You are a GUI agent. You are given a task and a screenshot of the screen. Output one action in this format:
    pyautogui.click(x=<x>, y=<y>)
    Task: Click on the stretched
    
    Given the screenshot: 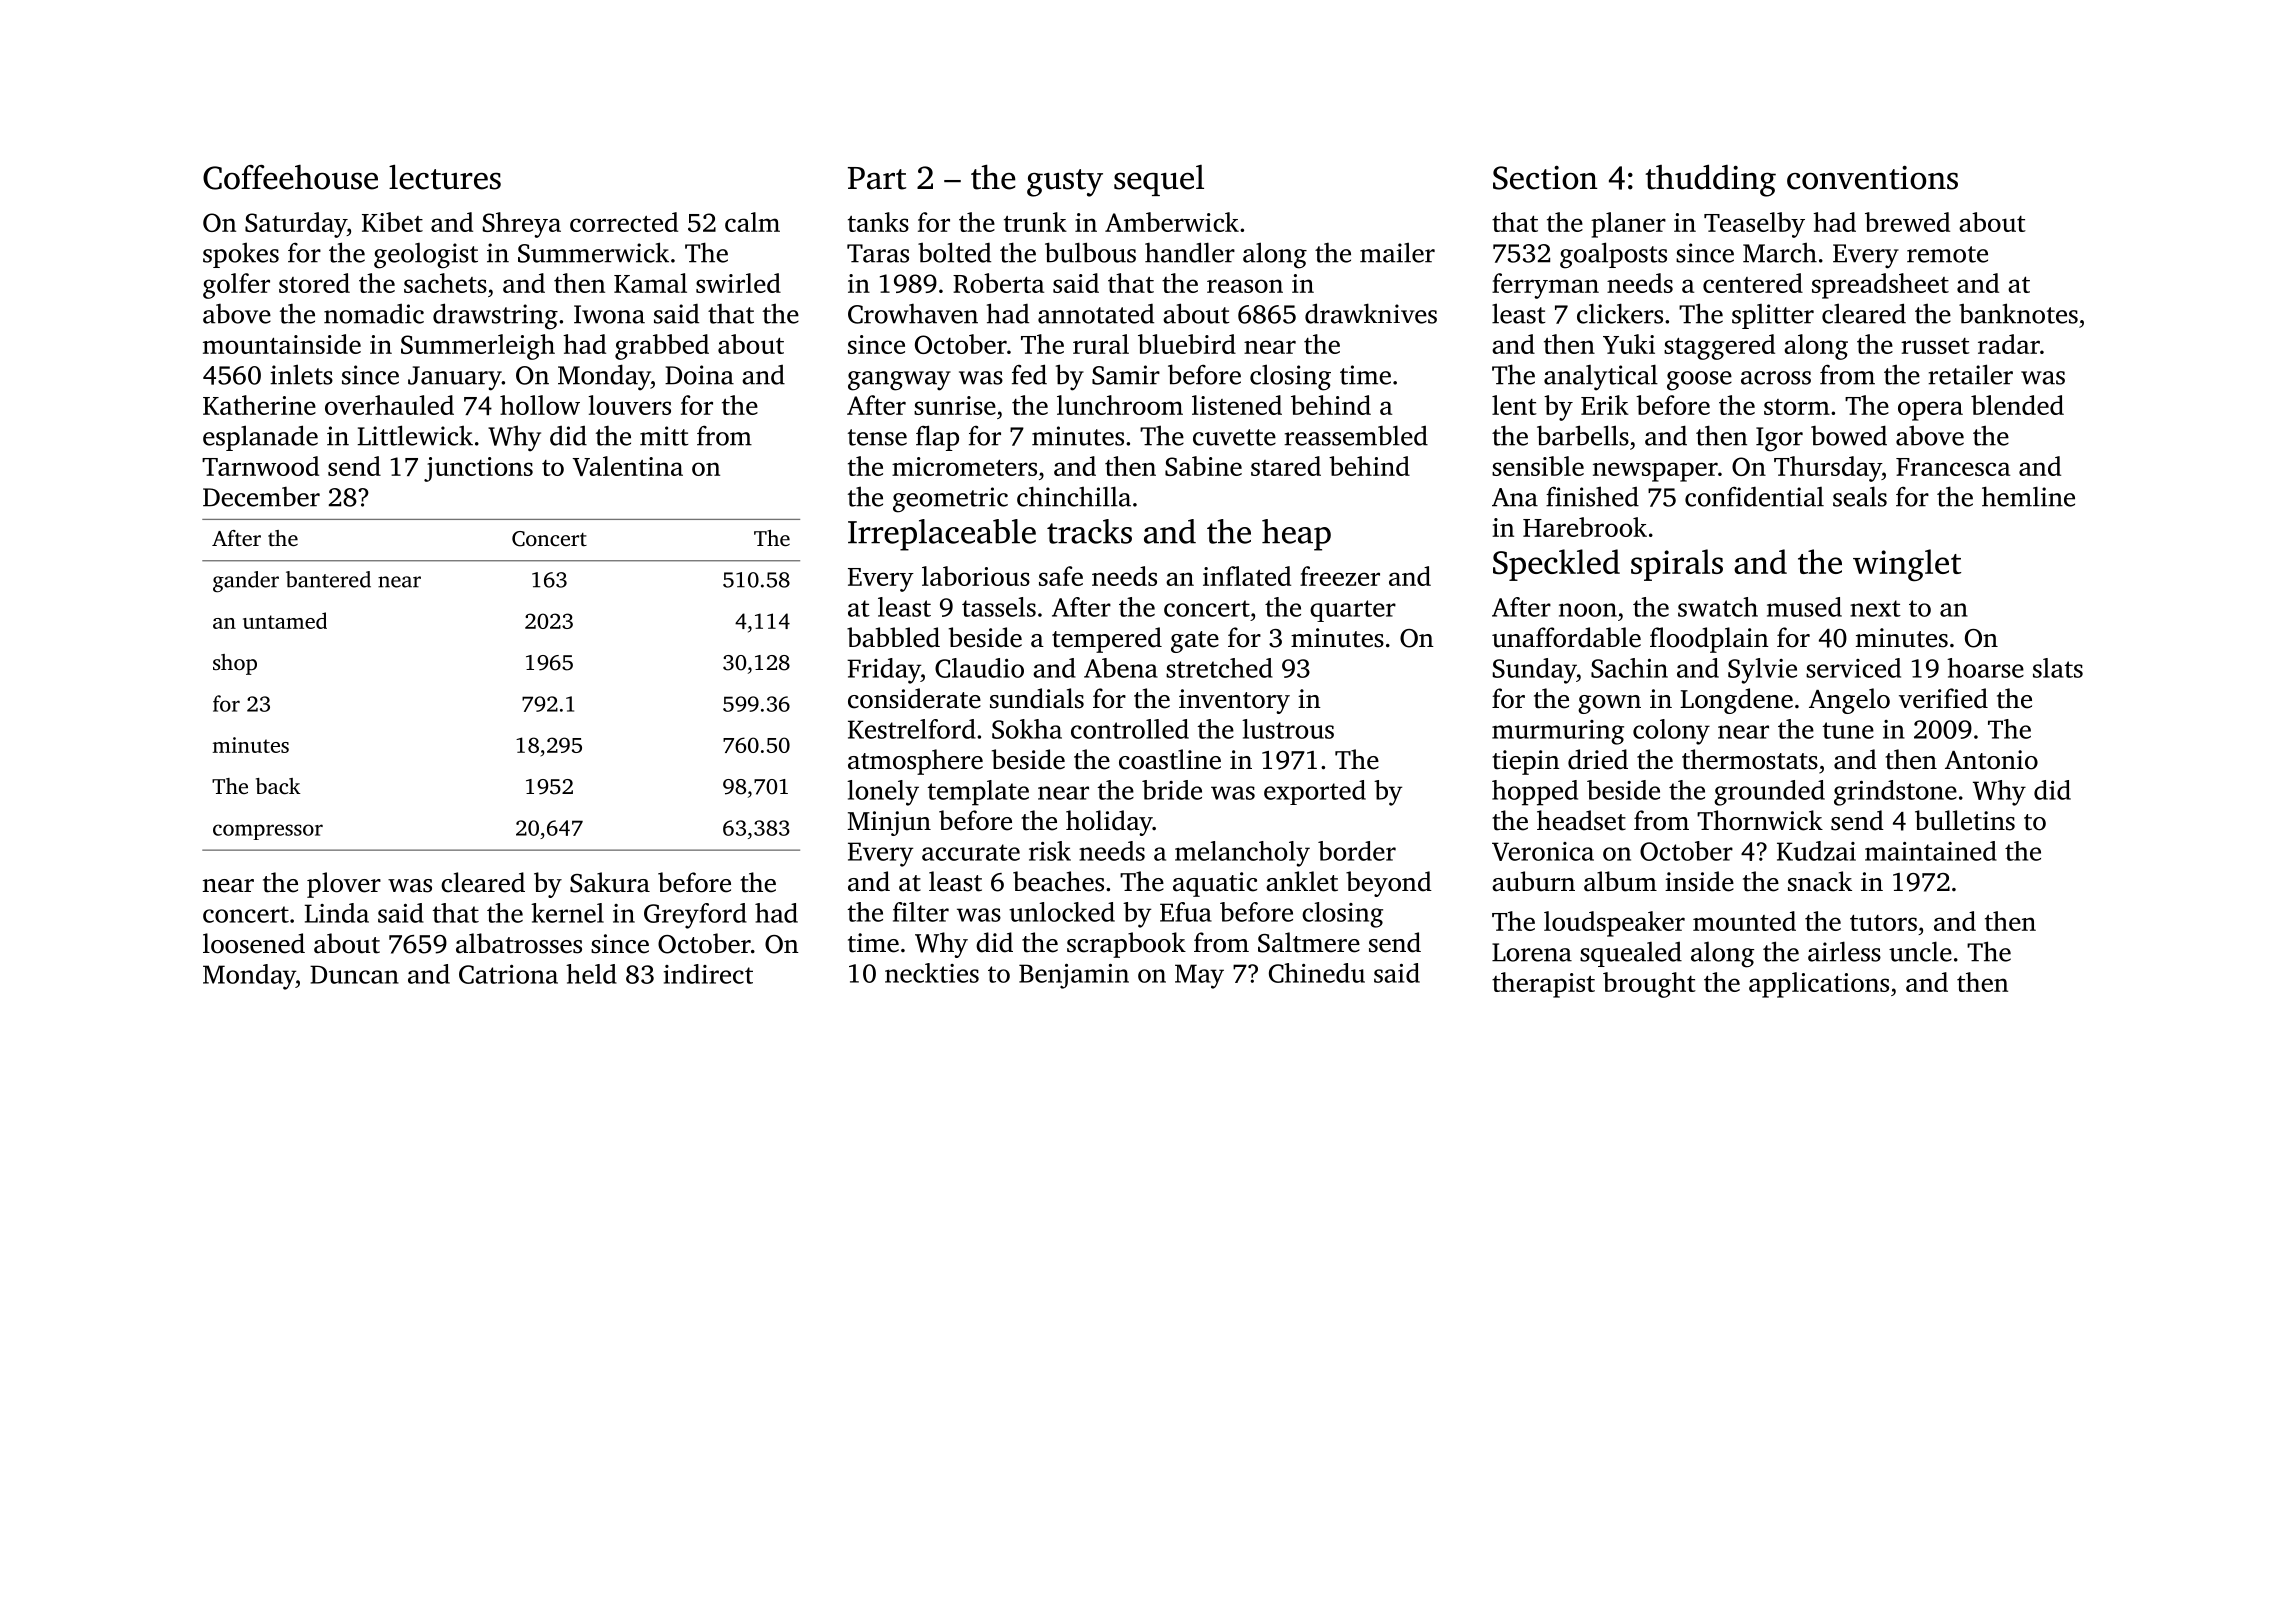 What is the action you would take?
    pyautogui.click(x=1219, y=668)
